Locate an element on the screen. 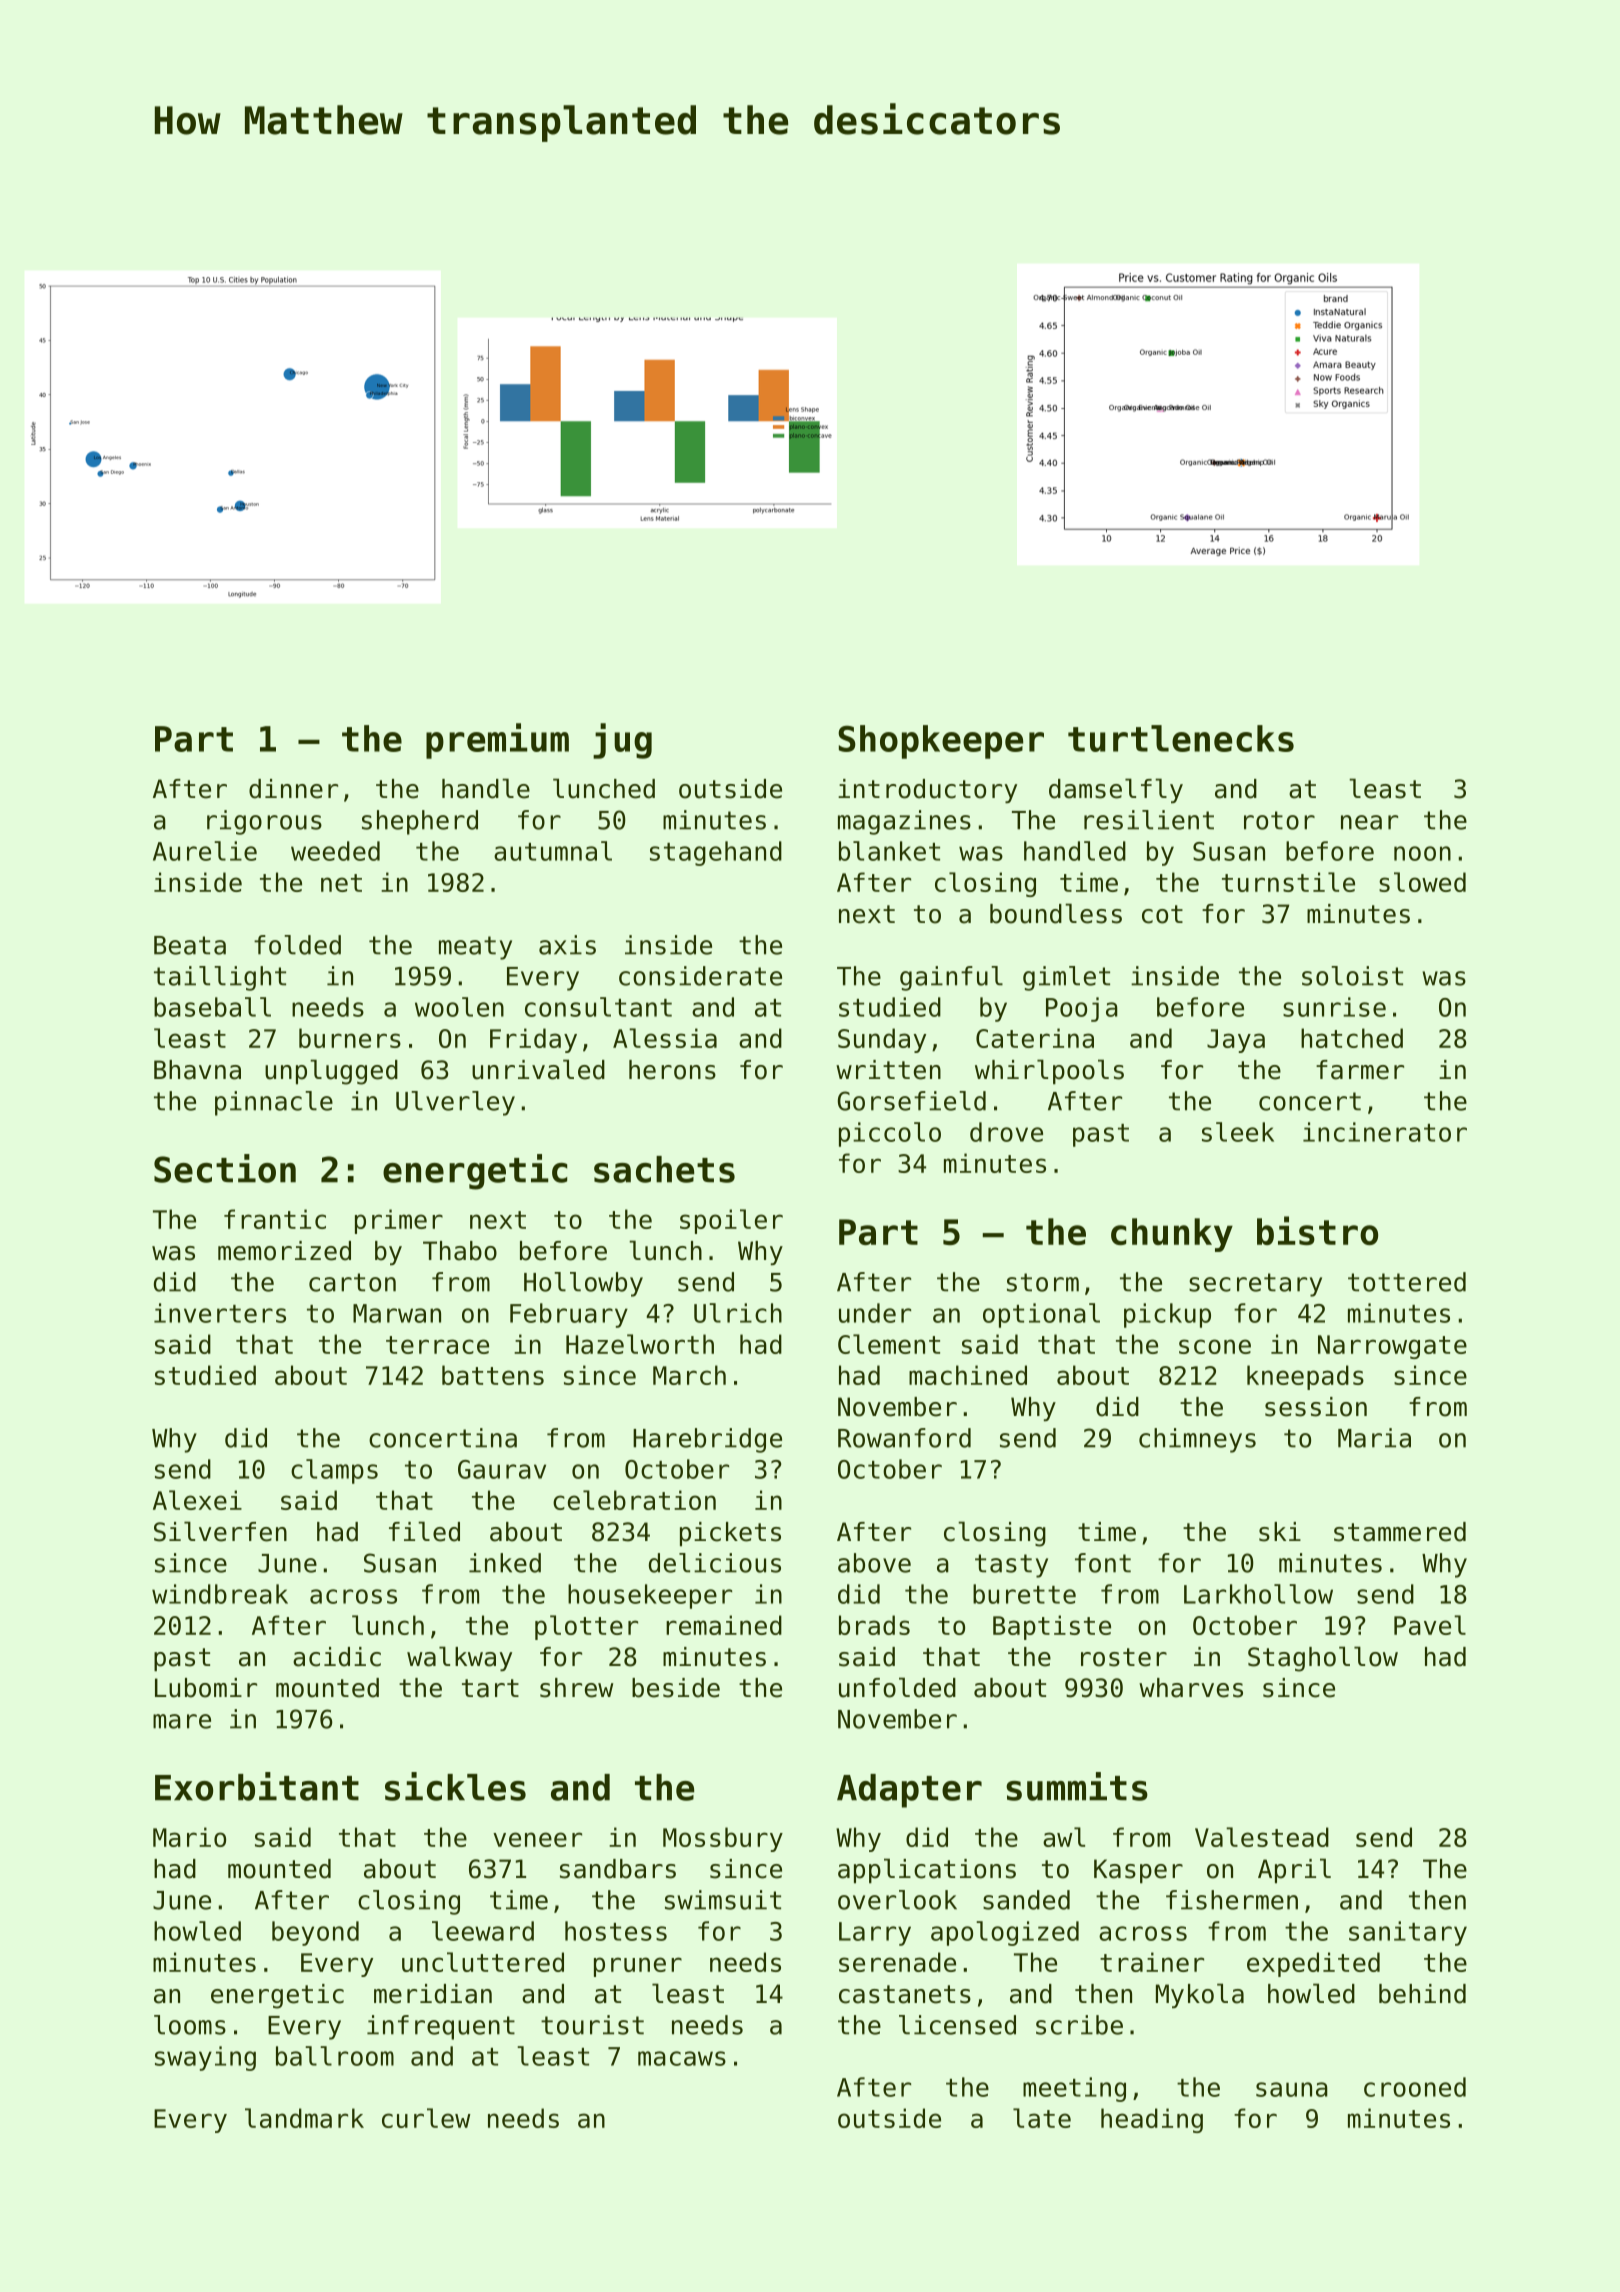 Image resolution: width=1620 pixels, height=2292 pixels. Larkhollow is located at coordinates (1258, 1594).
